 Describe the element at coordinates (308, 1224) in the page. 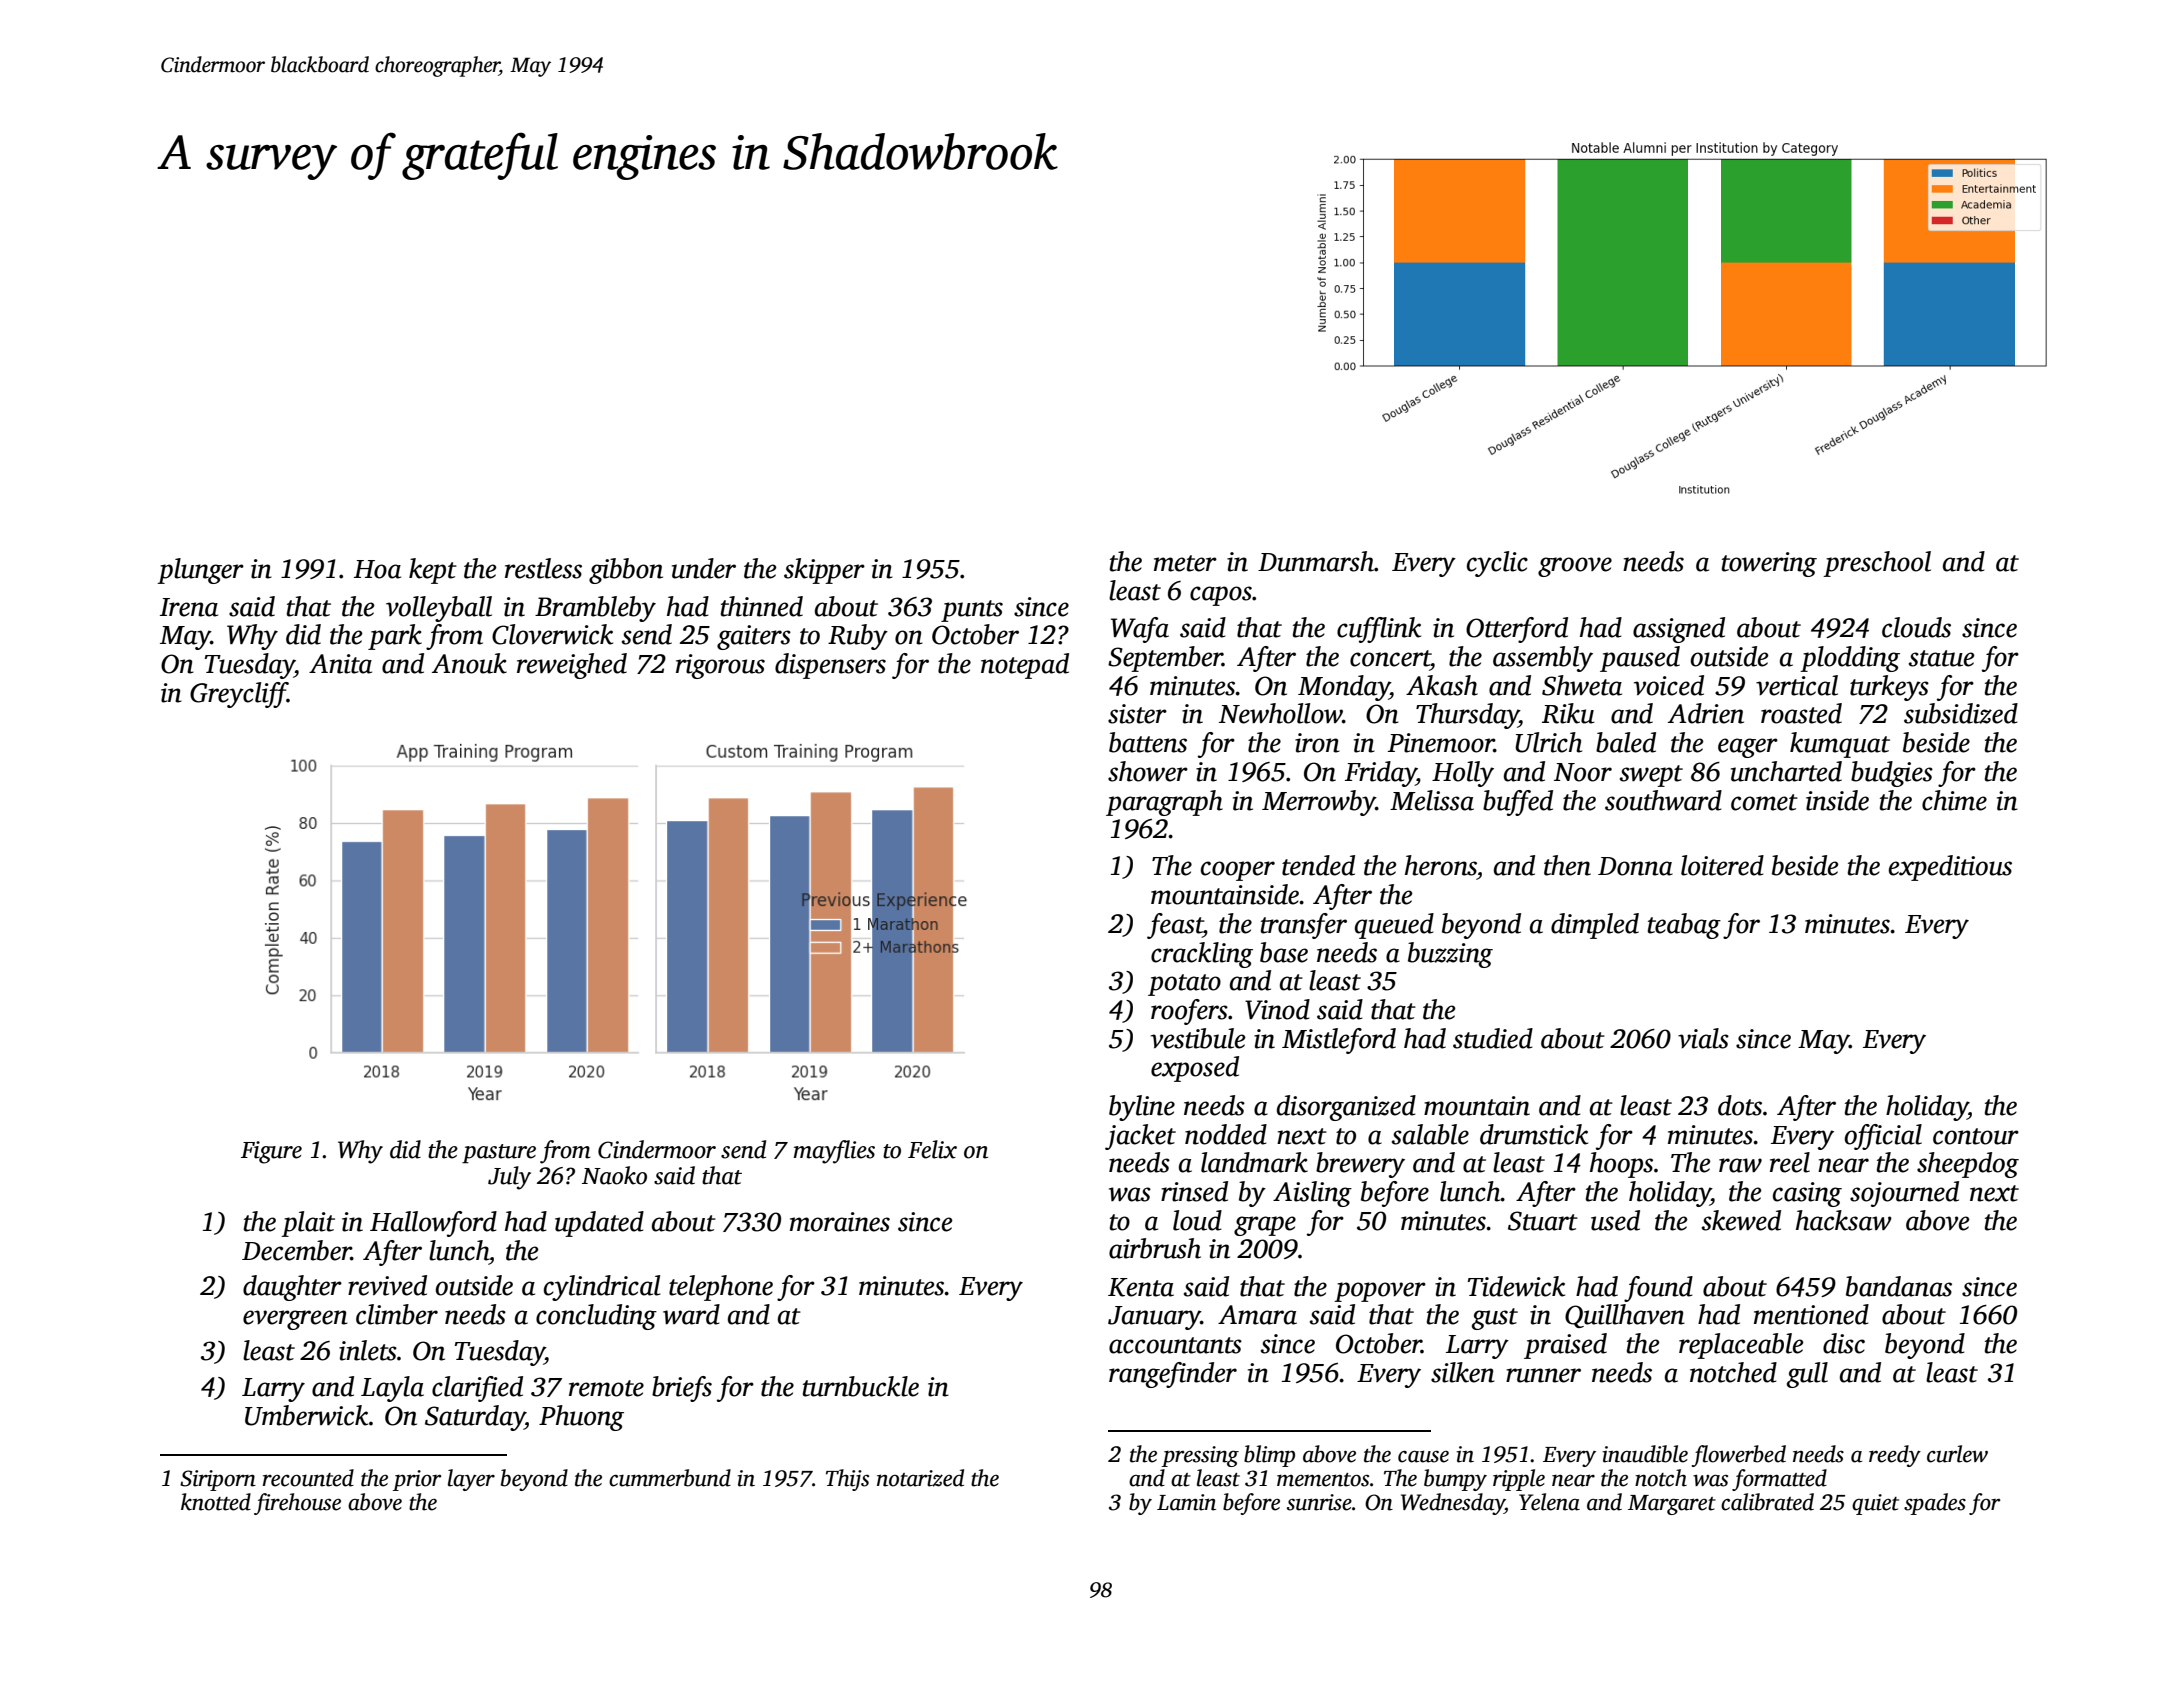

I see `plait` at that location.
